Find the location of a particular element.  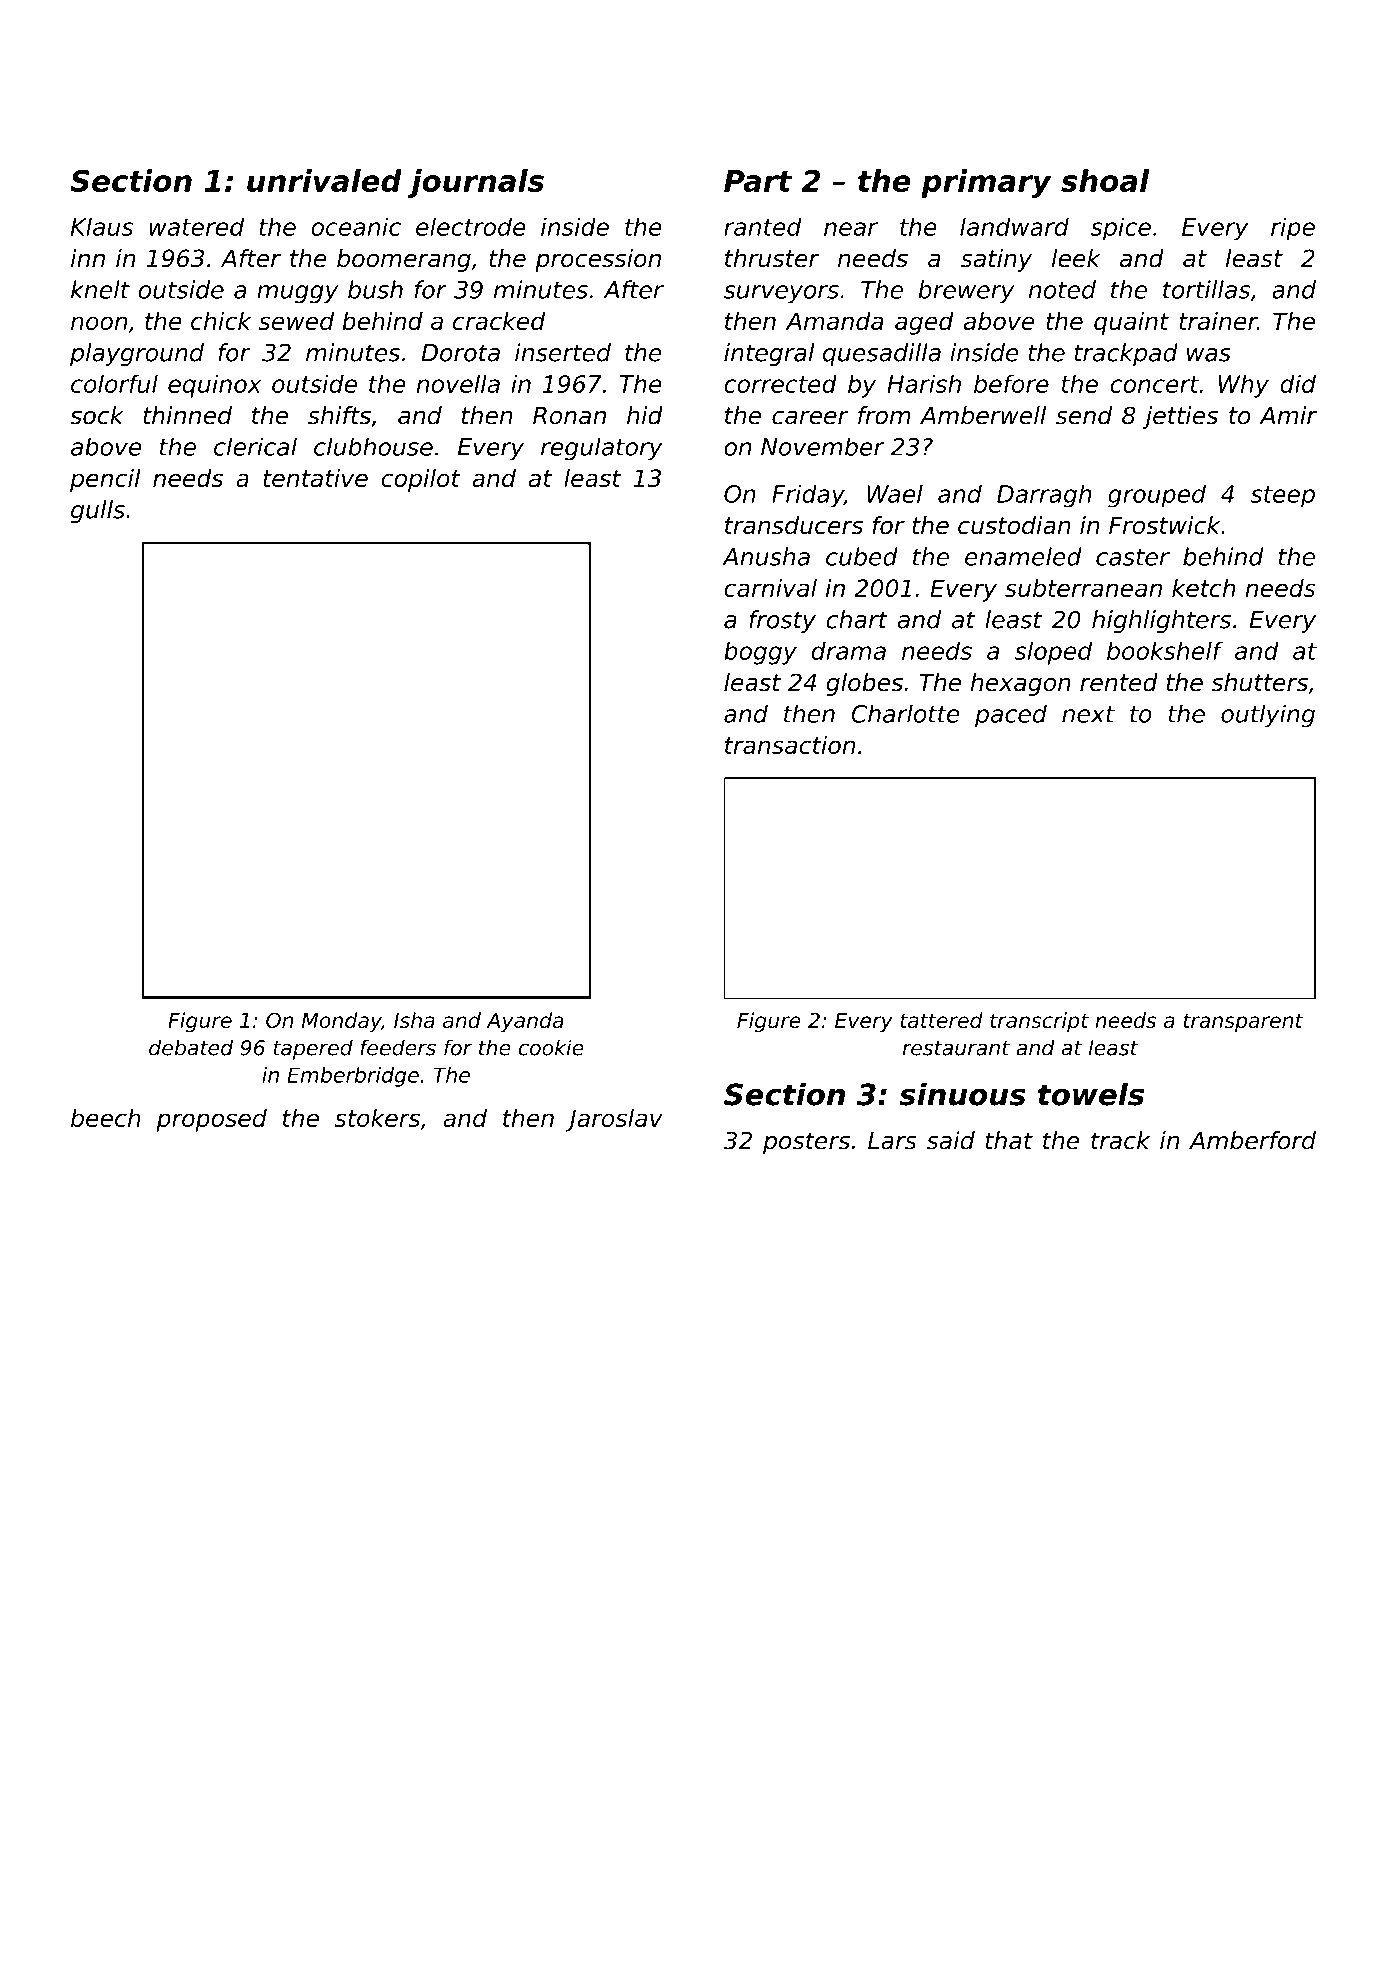

watered is located at coordinates (196, 226).
